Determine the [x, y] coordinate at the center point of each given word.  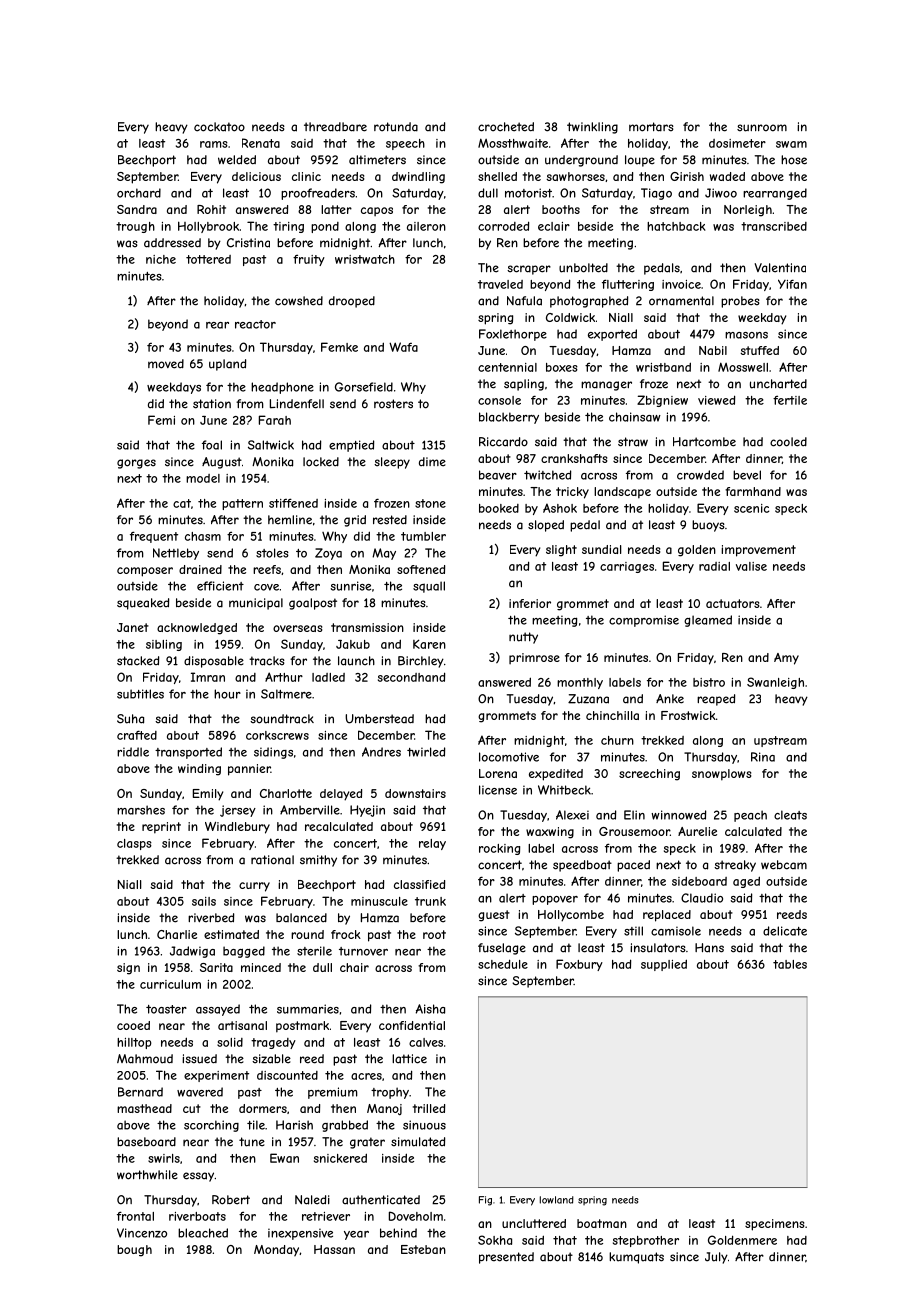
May [384, 554]
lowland [557, 1200]
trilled [429, 1108]
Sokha [495, 1240]
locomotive [509, 757]
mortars [651, 127]
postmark [302, 1027]
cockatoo [219, 127]
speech [405, 144]
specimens [774, 1225]
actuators [732, 603]
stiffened [293, 503]
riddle [133, 752]
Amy [786, 659]
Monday [276, 1251]
